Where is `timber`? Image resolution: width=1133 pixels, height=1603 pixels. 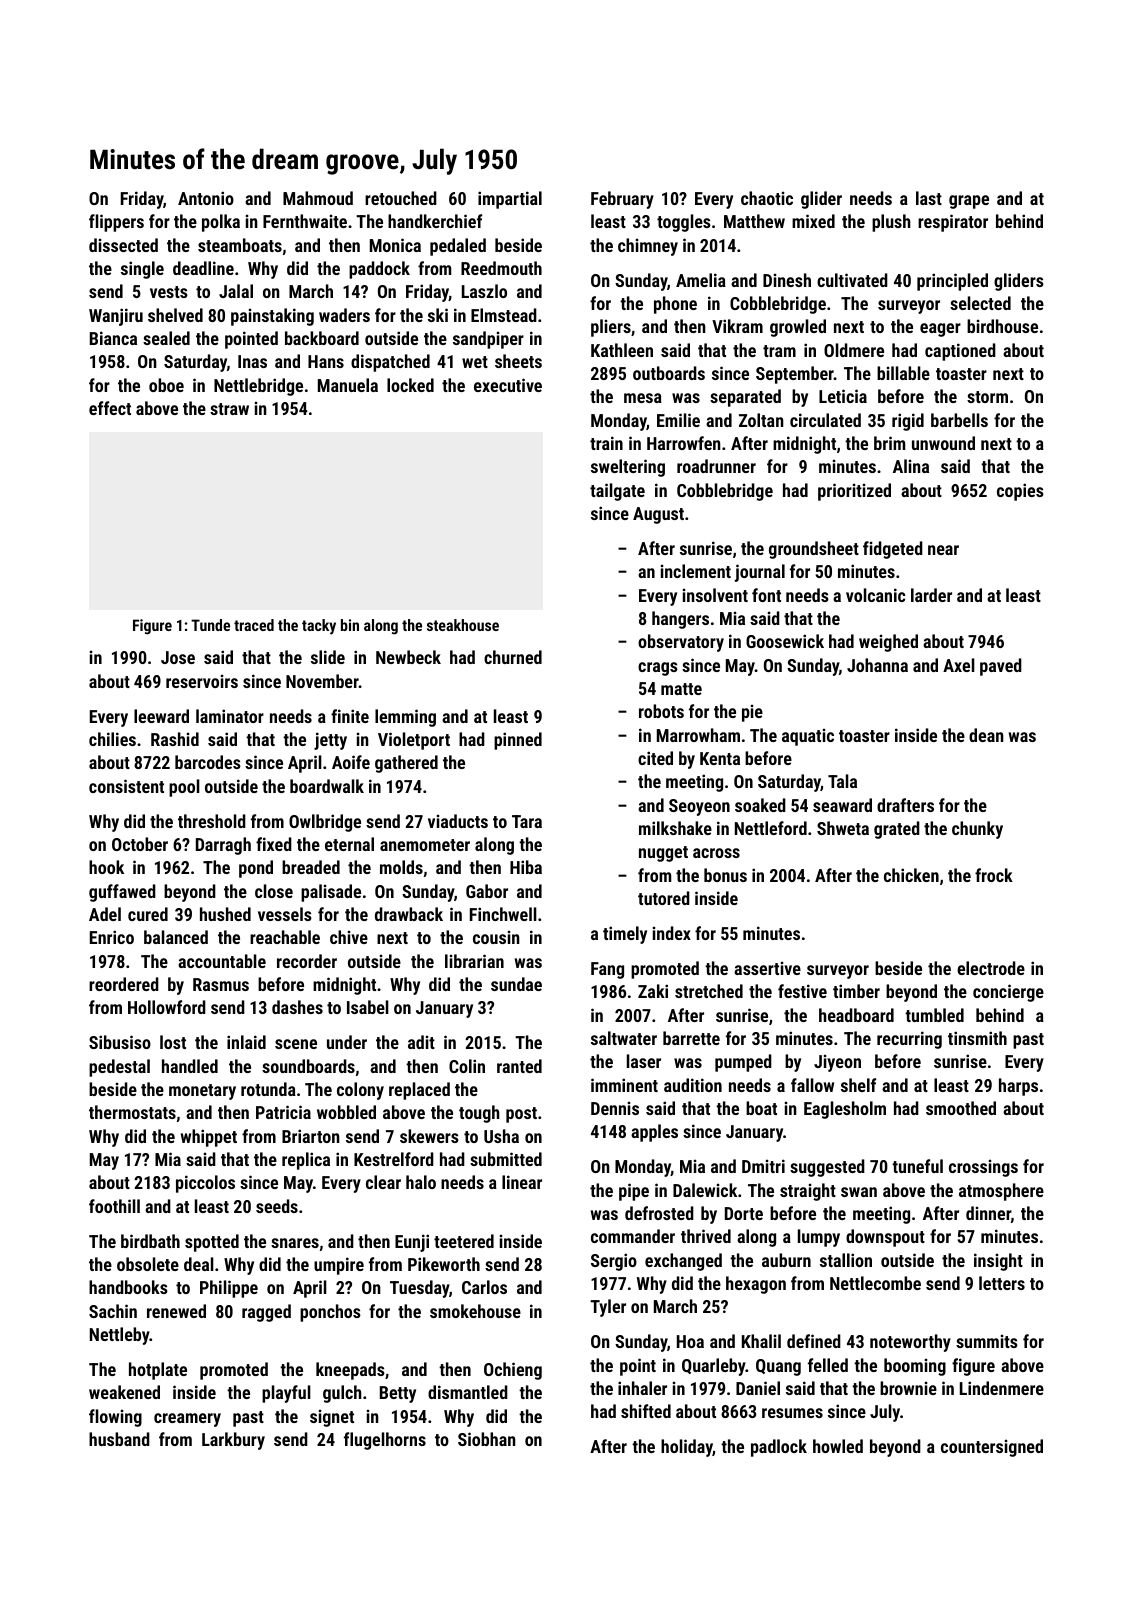 timber is located at coordinates (856, 991).
